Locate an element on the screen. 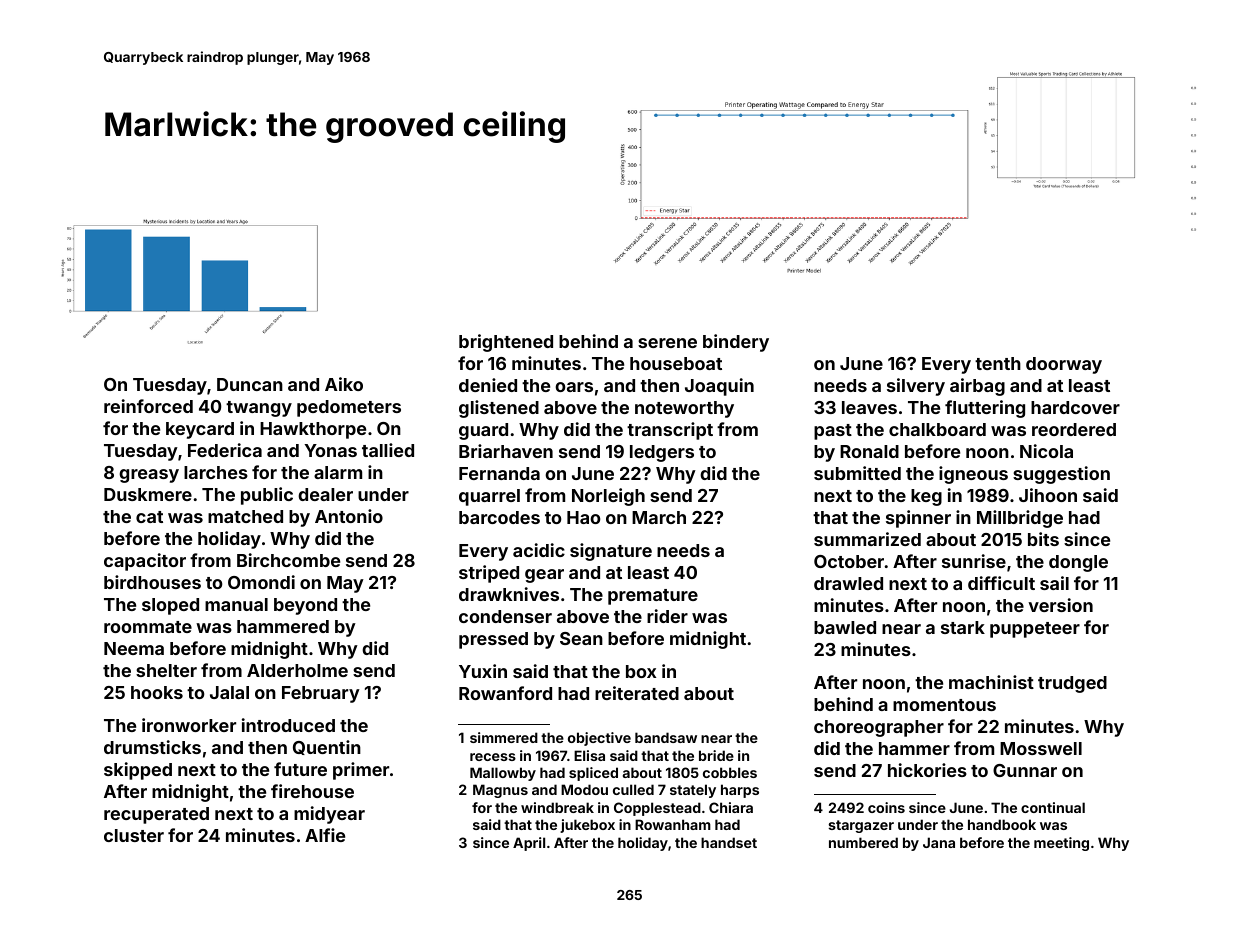 The width and height of the screenshot is (1233, 952). Neema is located at coordinates (134, 648).
